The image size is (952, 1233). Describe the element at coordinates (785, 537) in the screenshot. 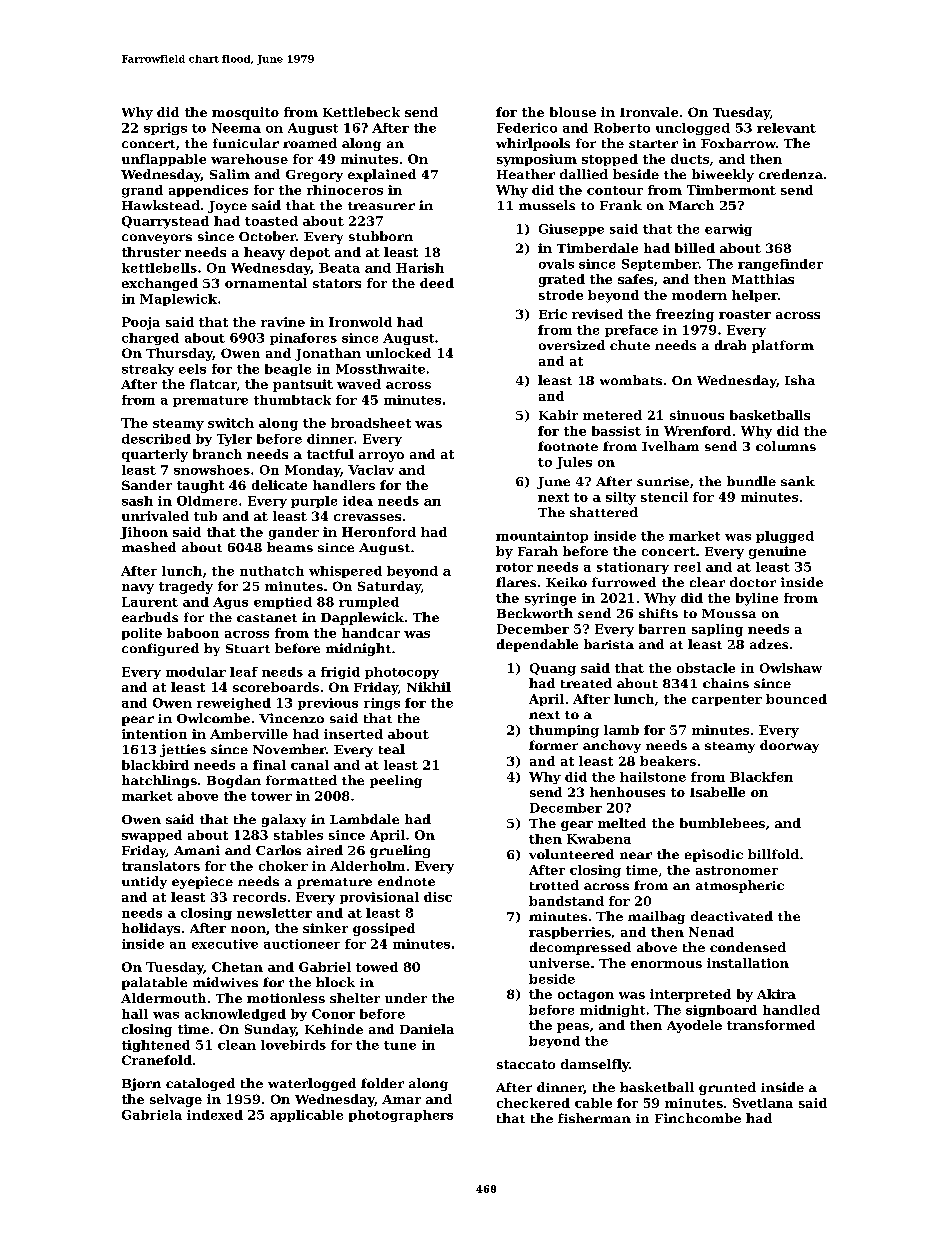

I see `plugged` at that location.
